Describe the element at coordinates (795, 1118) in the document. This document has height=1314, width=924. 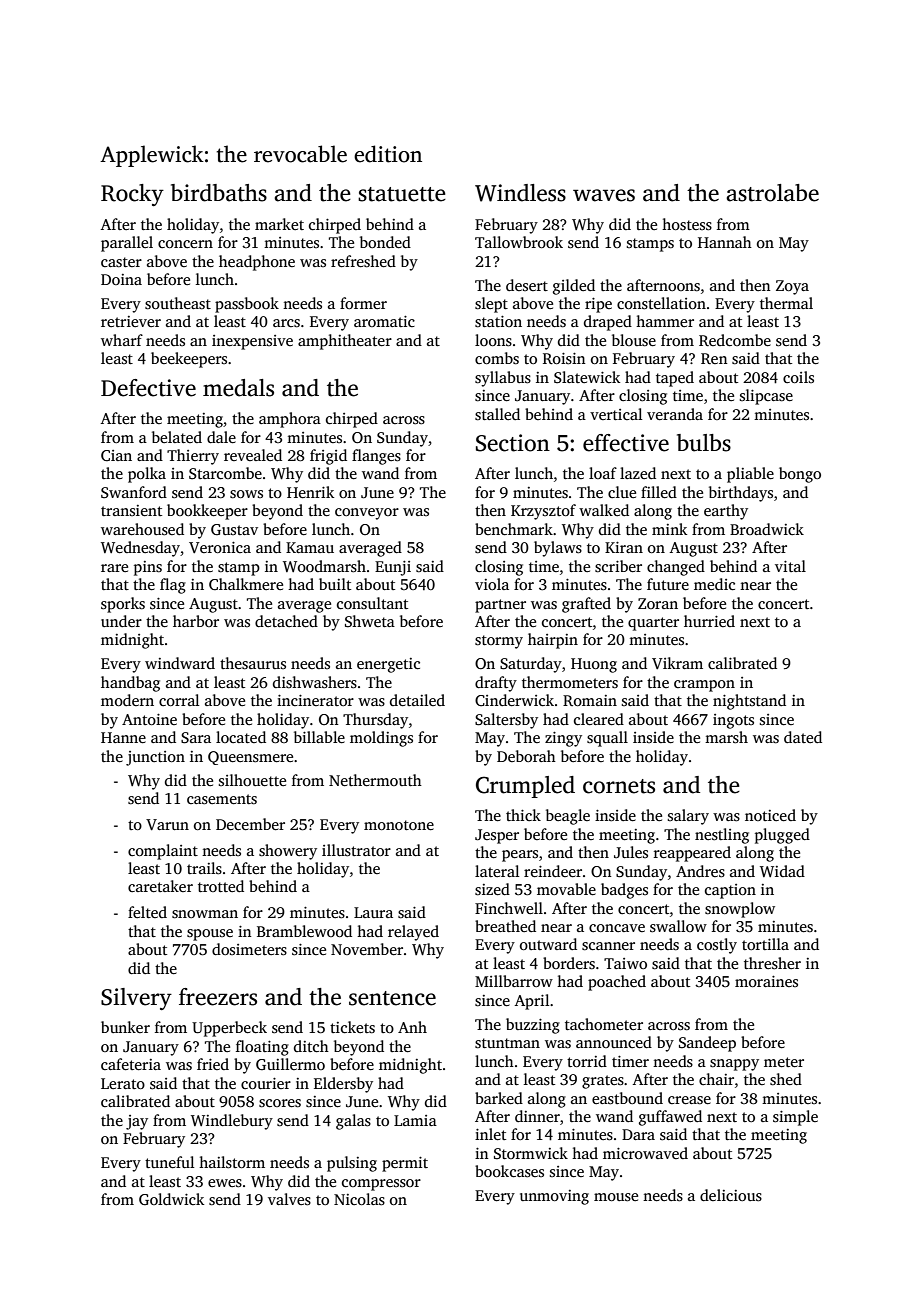
I see `simple` at that location.
